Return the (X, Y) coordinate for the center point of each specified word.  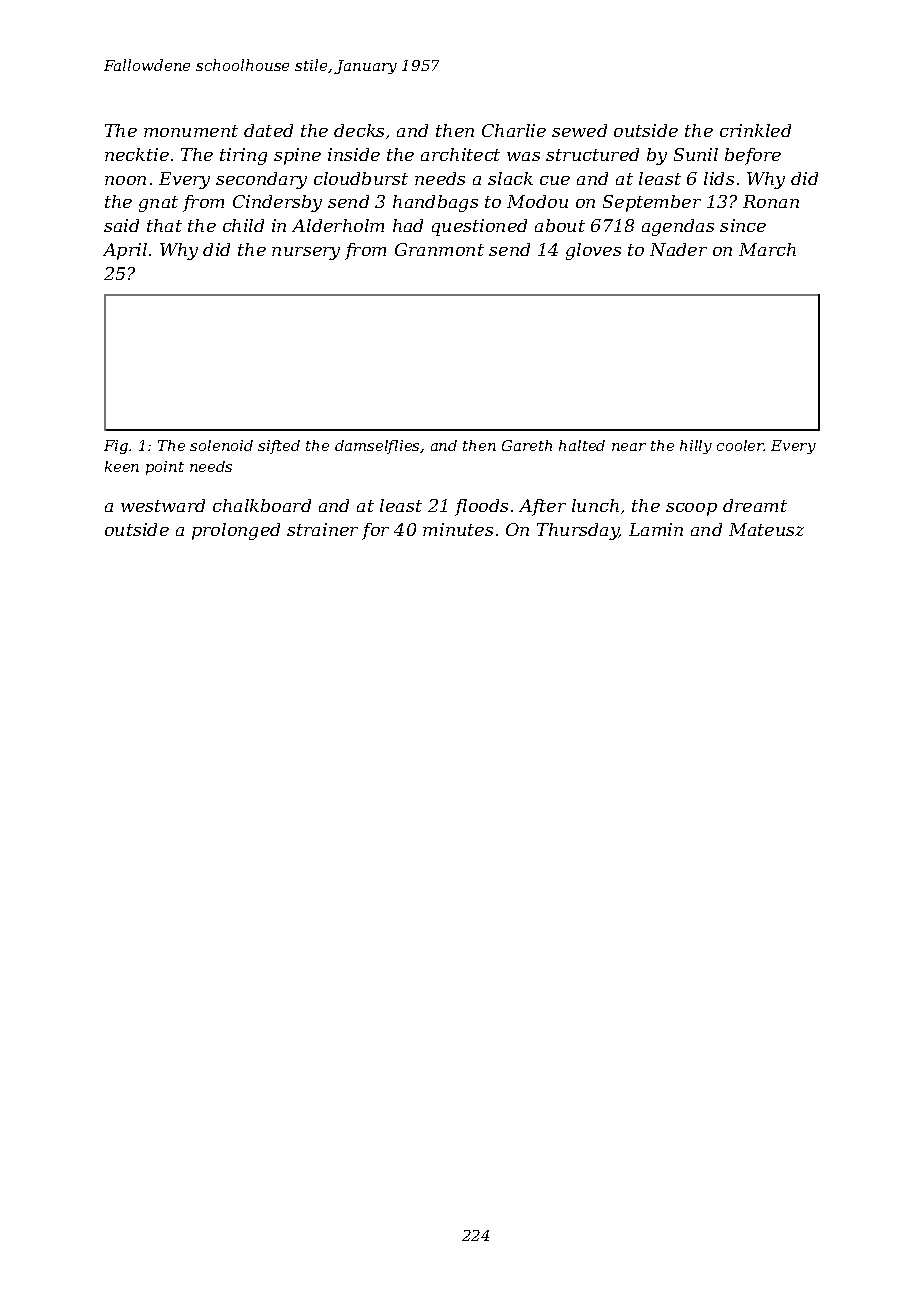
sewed (579, 130)
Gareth (527, 445)
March (767, 249)
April (125, 251)
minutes (458, 529)
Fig (116, 447)
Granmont (439, 249)
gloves (593, 251)
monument (191, 131)
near (629, 447)
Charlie (514, 130)
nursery (306, 253)
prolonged (236, 531)
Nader (678, 249)
